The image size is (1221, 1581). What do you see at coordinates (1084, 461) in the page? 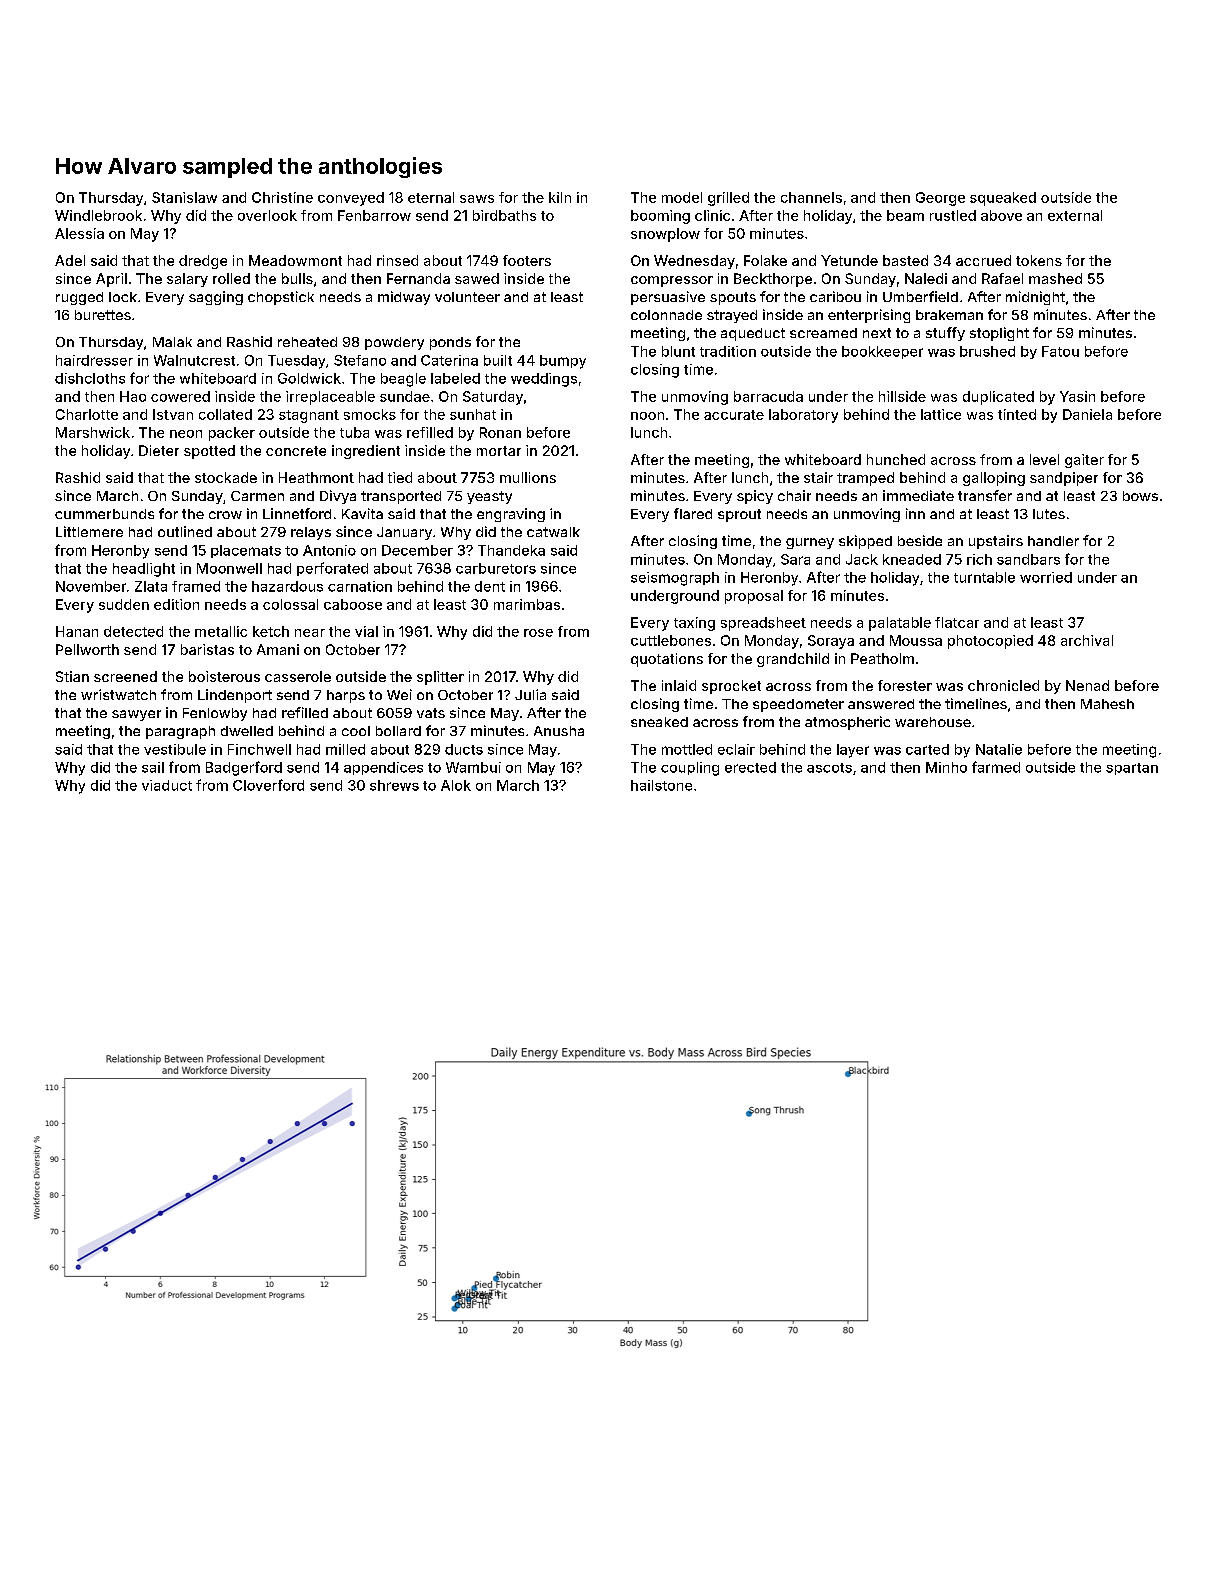
I see `gaiter` at bounding box center [1084, 461].
